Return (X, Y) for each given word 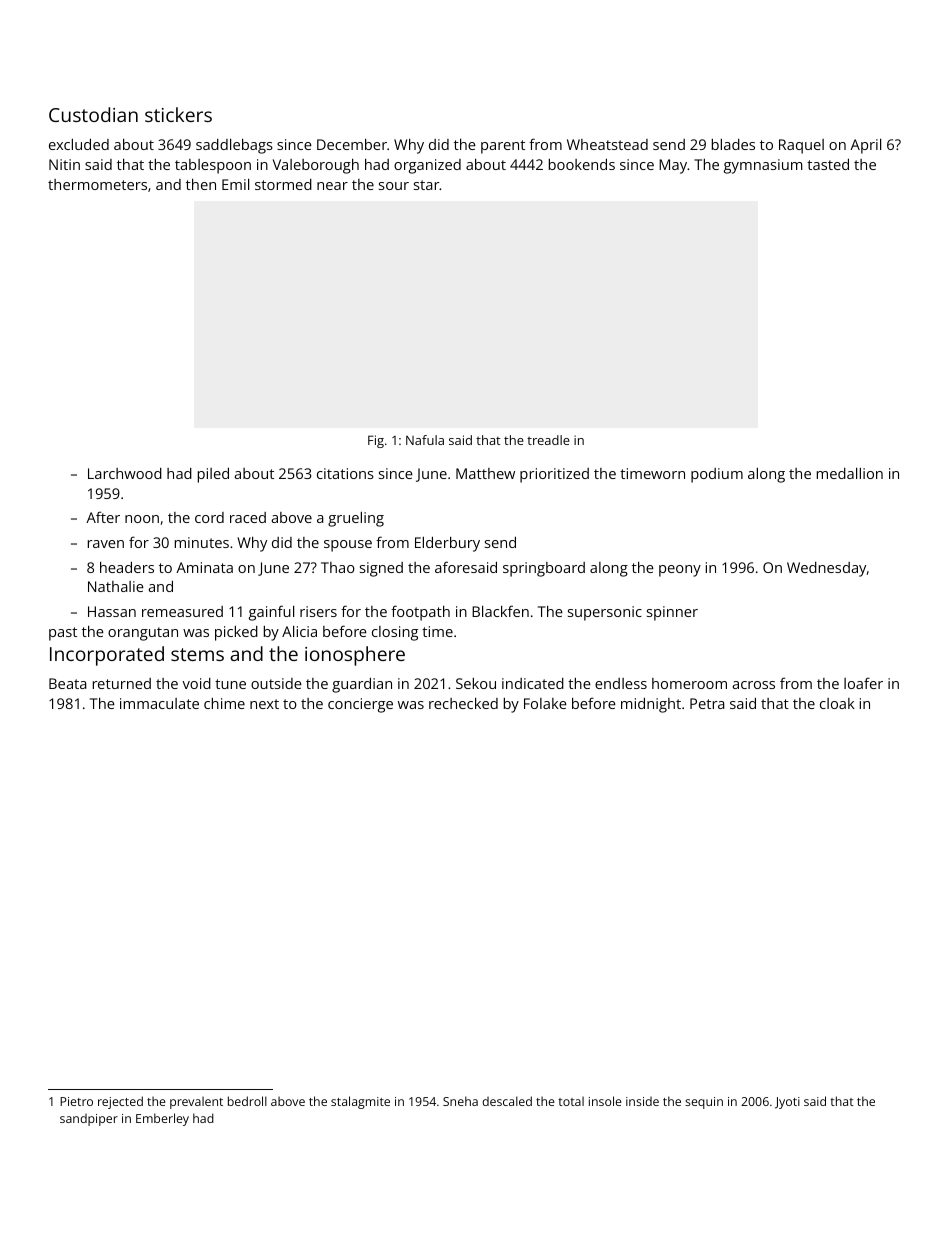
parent (503, 147)
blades (733, 144)
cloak (837, 703)
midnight (651, 705)
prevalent (196, 1102)
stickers (178, 114)
